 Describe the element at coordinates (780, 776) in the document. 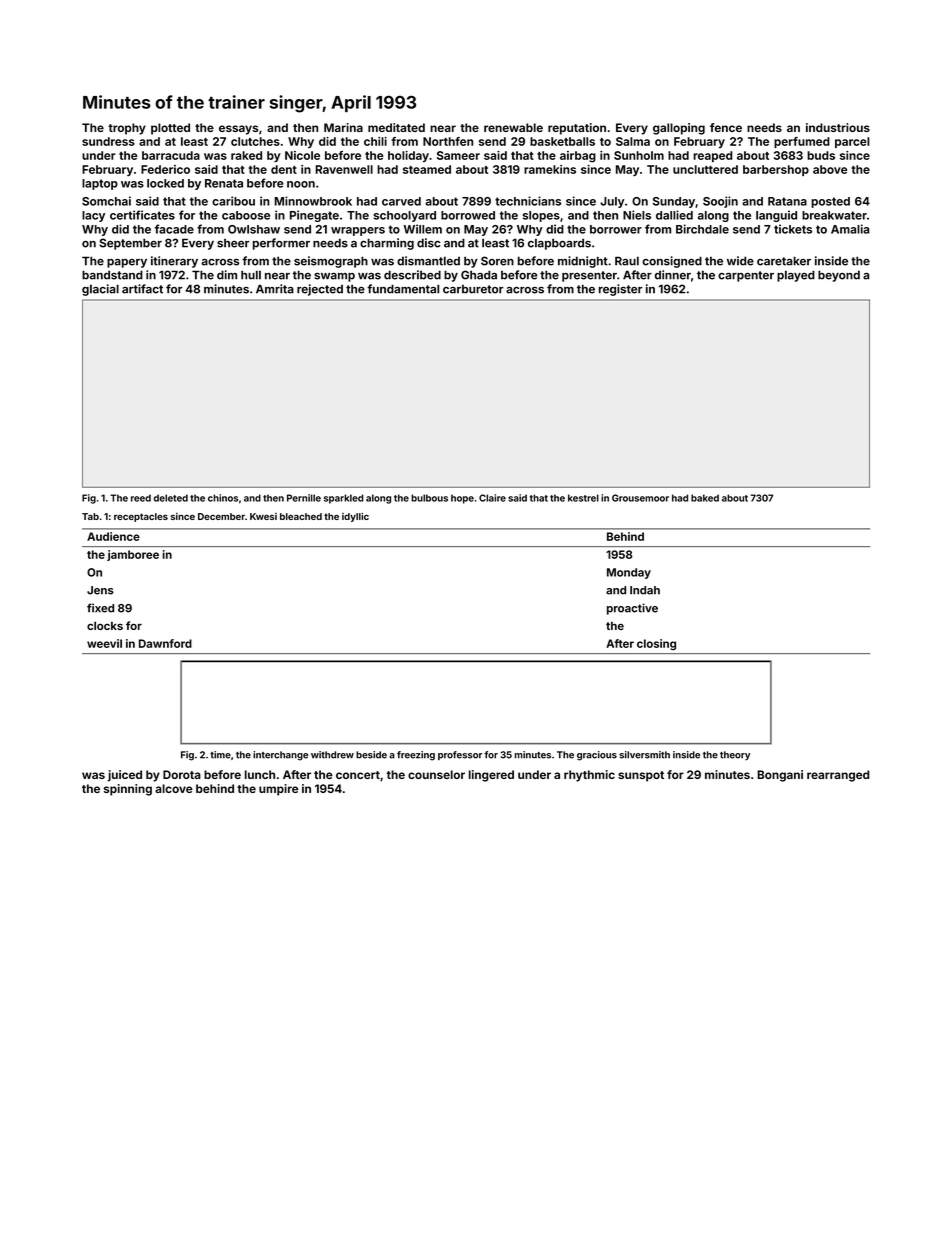

I see `Bongani` at that location.
